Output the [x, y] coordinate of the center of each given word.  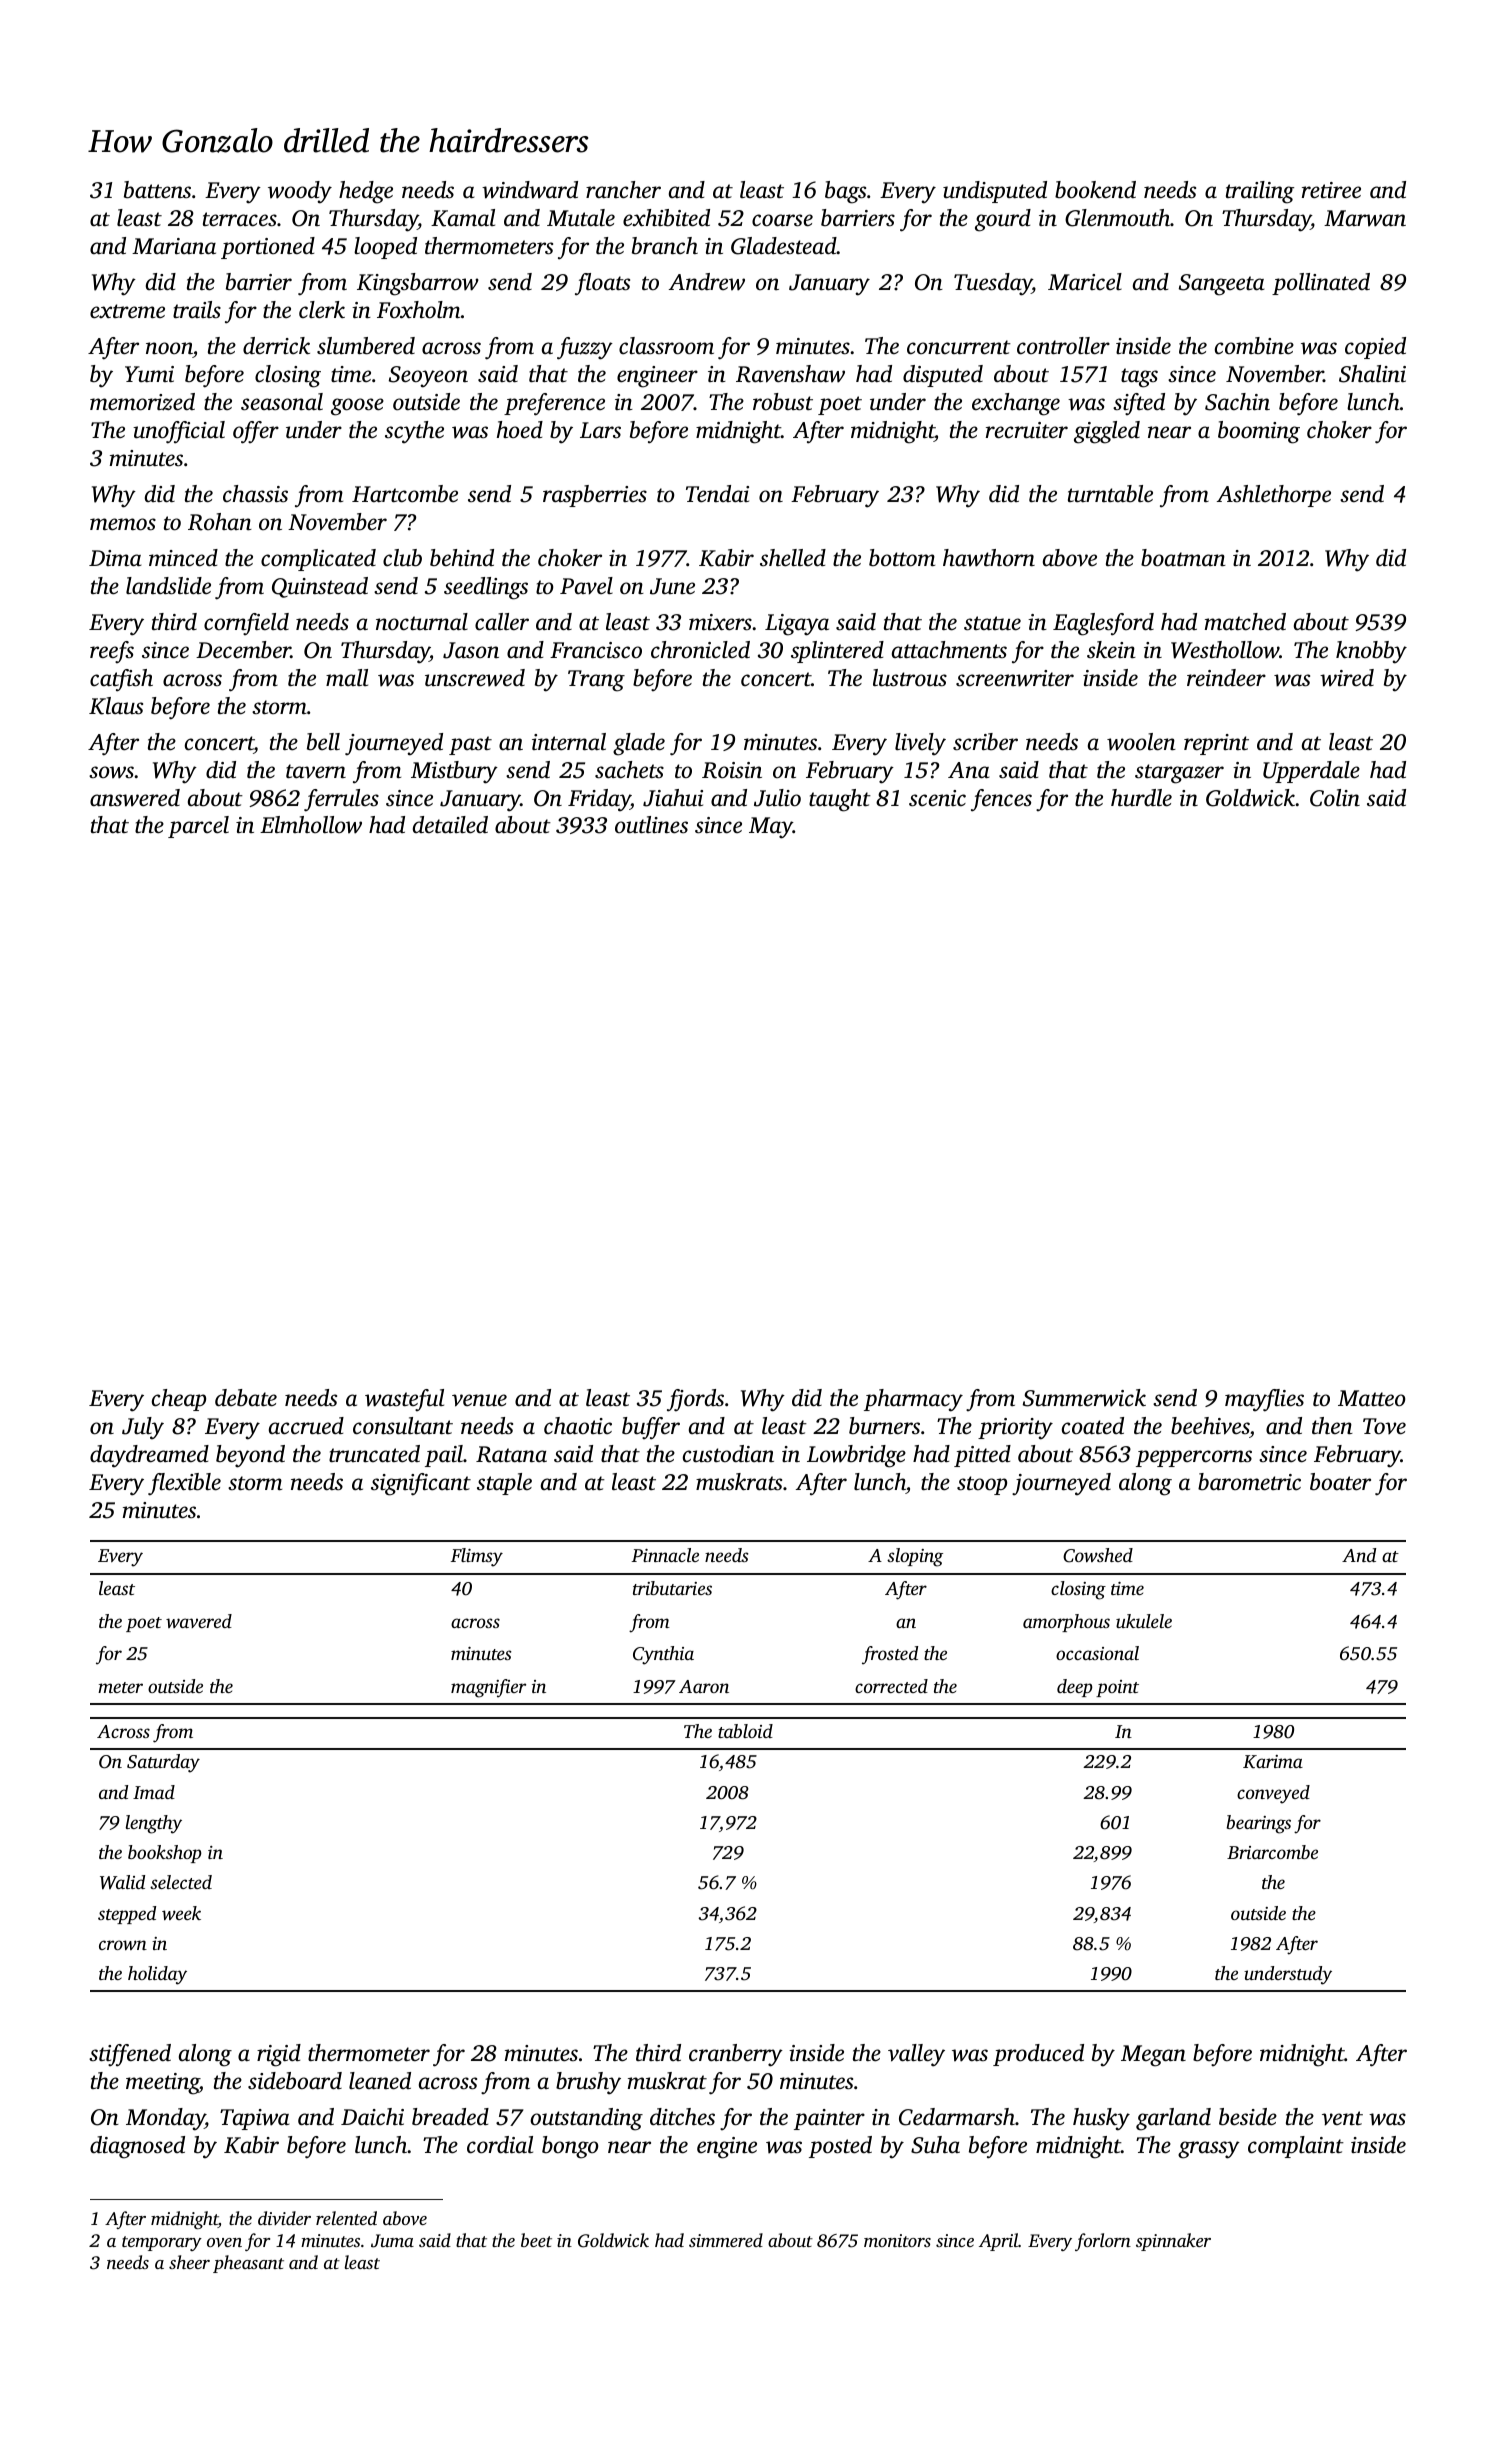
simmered [726, 2240]
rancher [623, 190]
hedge [366, 192]
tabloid [745, 1731]
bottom [902, 558]
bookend [1095, 190]
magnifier [488, 1688]
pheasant [248, 2264]
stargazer [1179, 774]
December [243, 650]
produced [1038, 2055]
